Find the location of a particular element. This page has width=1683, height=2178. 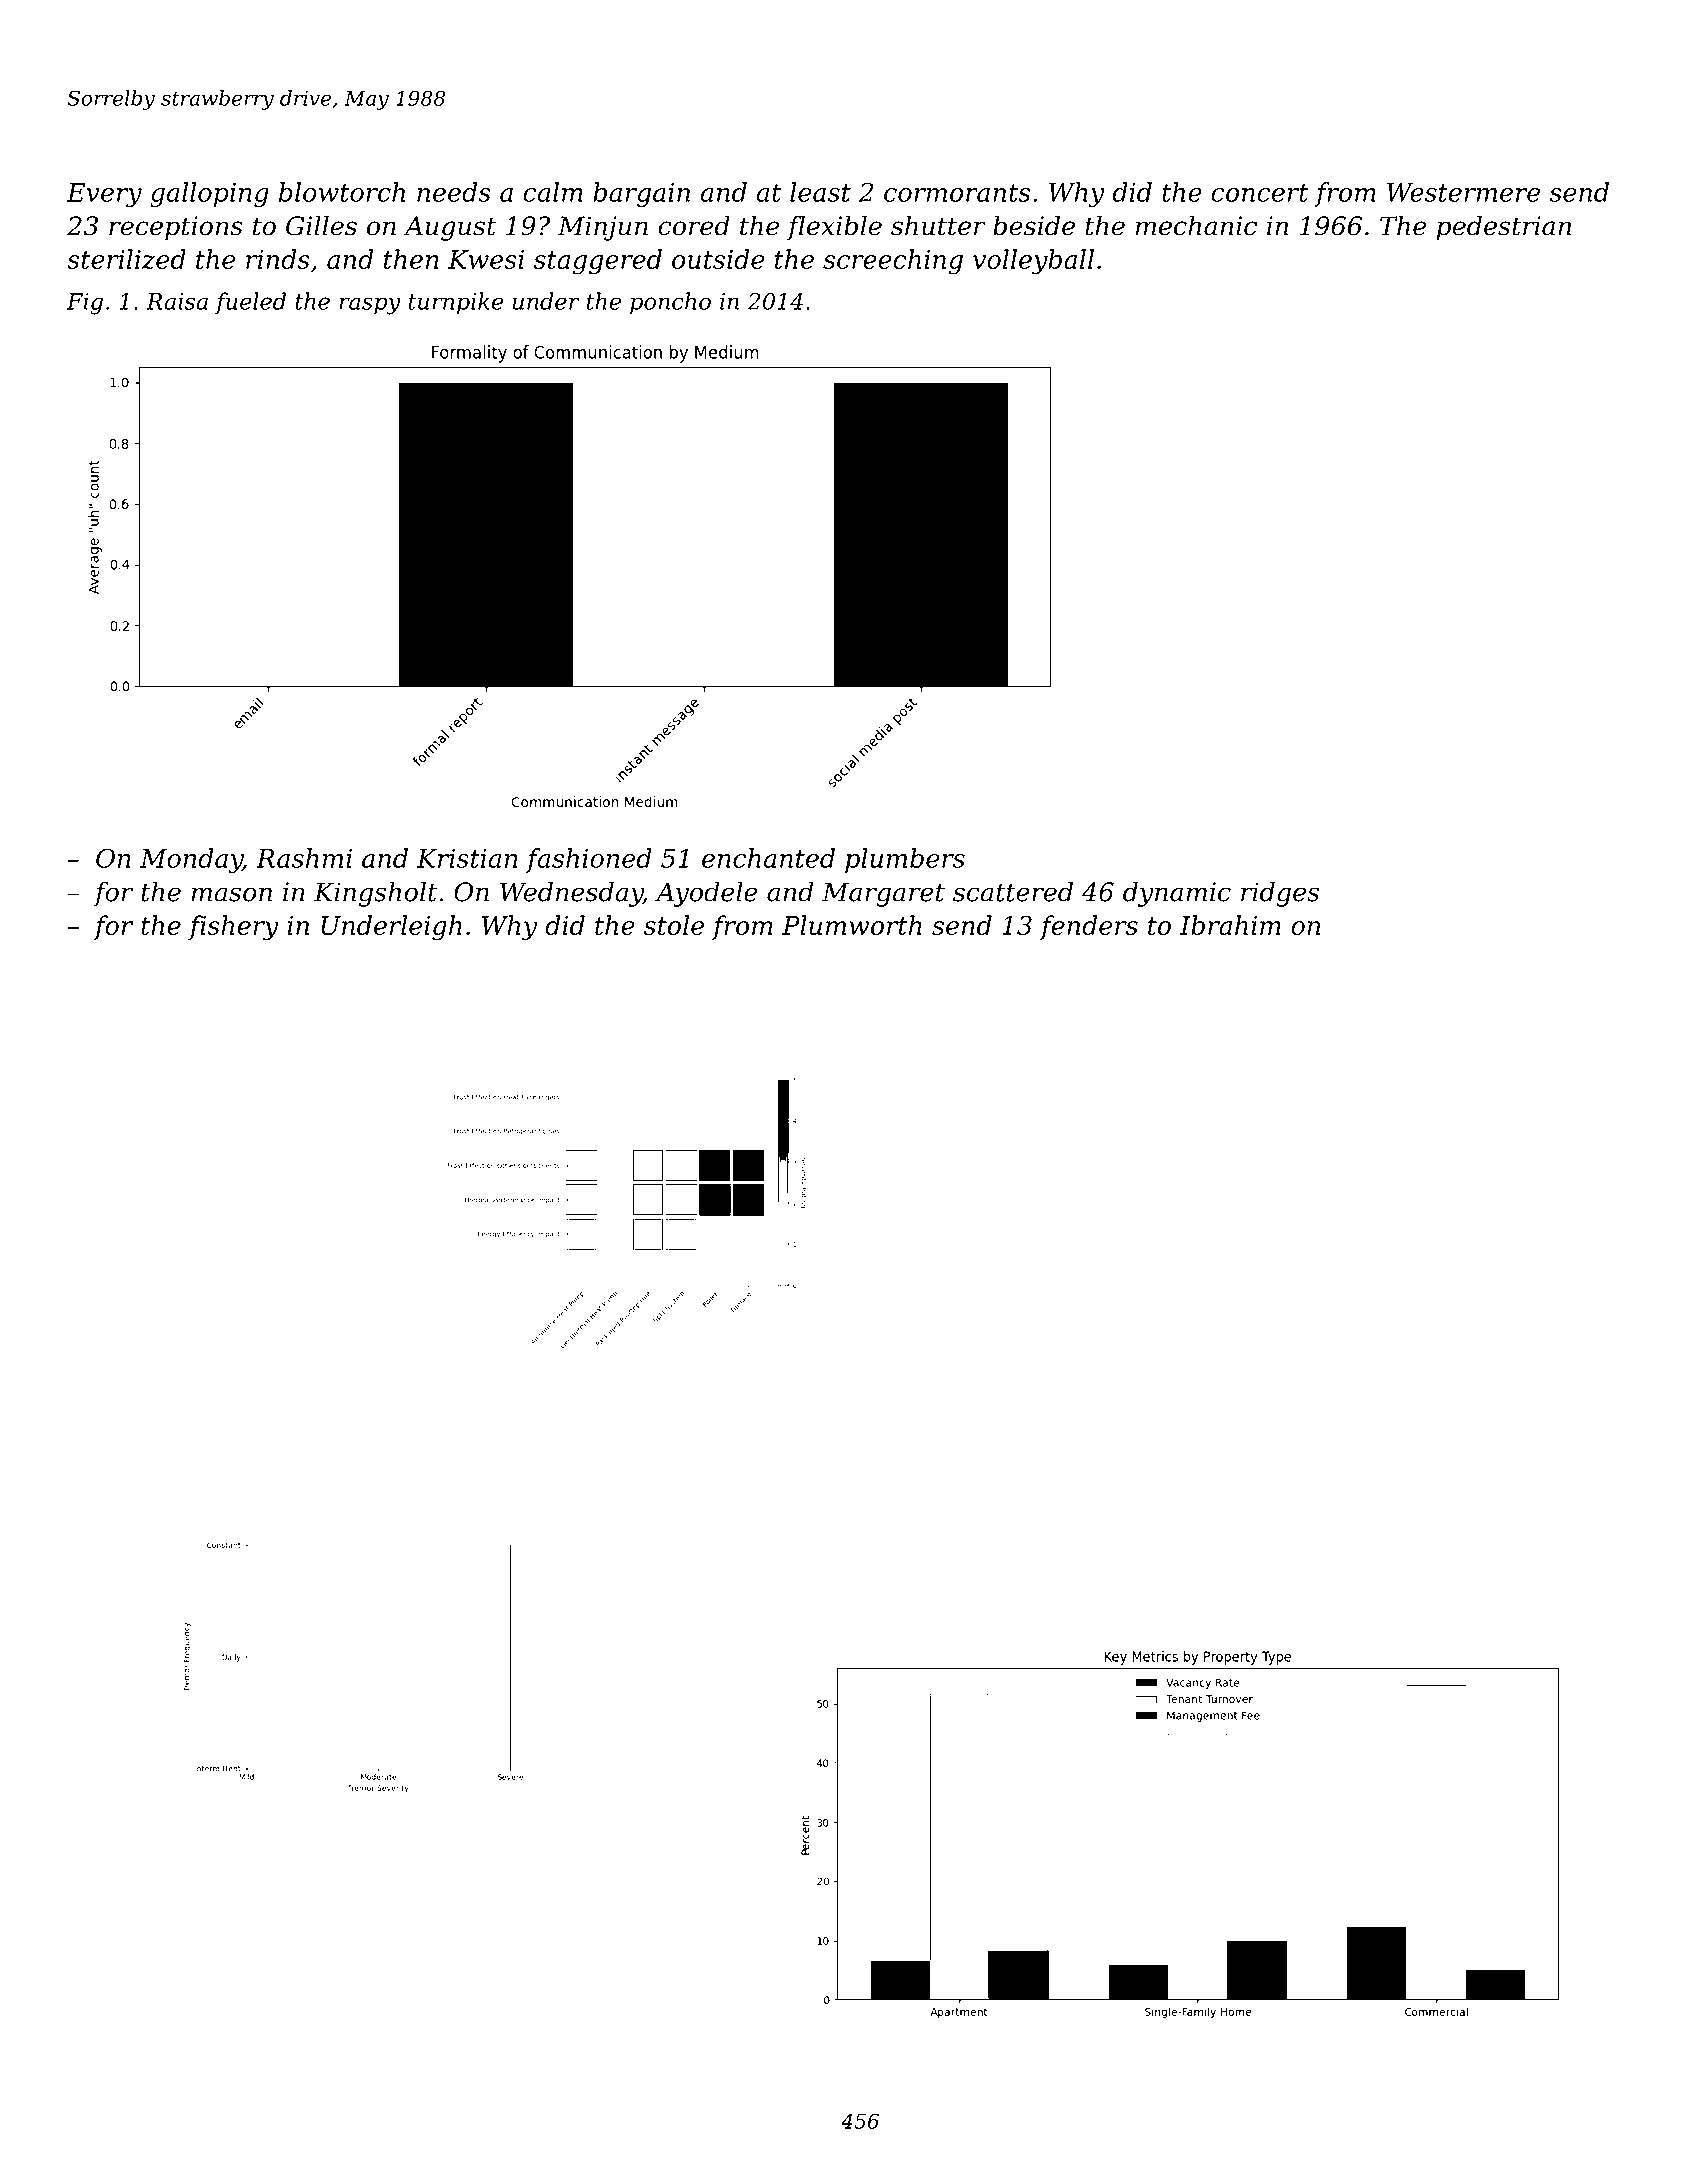

staggered is located at coordinates (598, 262).
